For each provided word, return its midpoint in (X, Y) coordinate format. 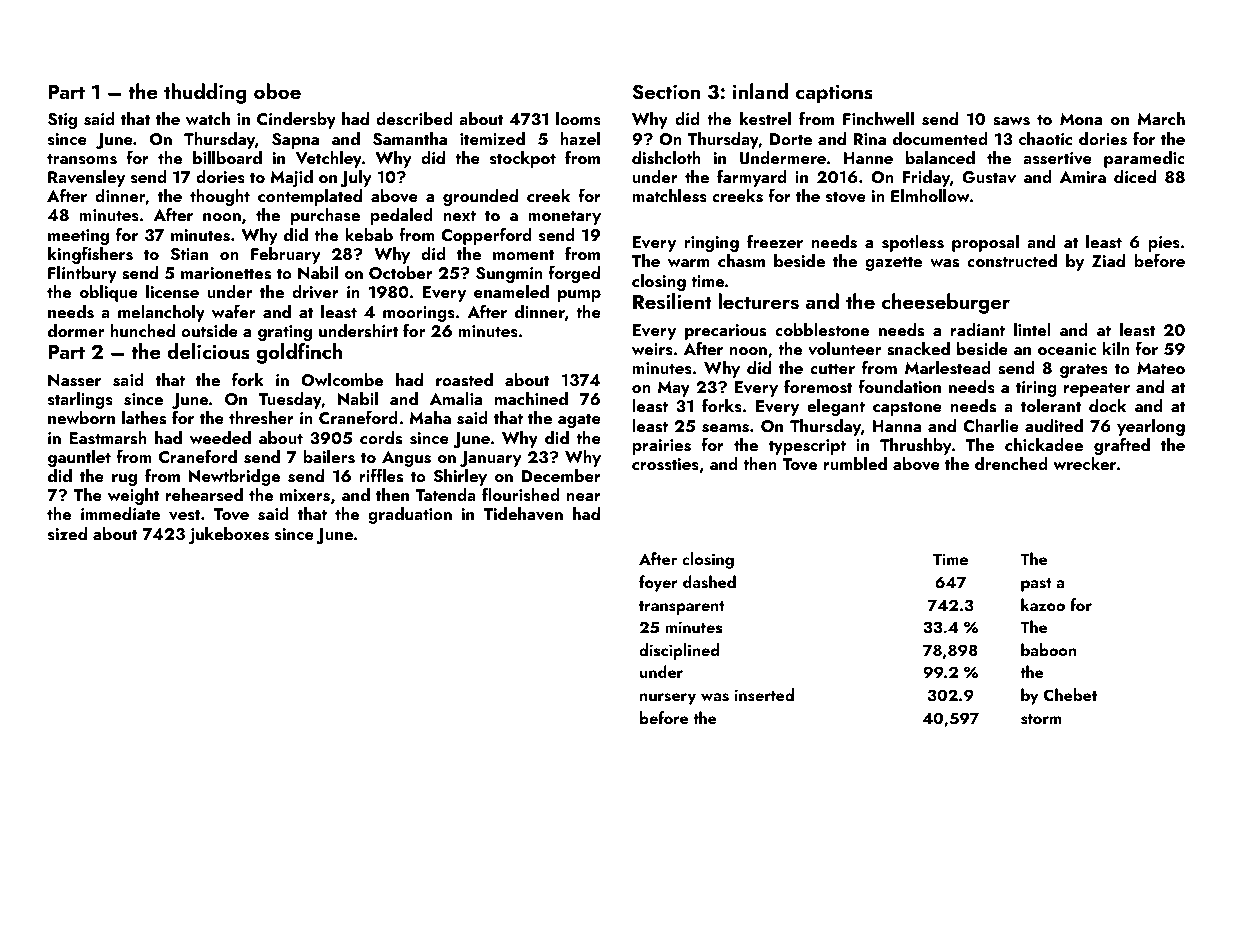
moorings (419, 314)
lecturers (758, 301)
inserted (764, 695)
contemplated (310, 197)
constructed (1012, 261)
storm (1041, 719)
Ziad (1108, 260)
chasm (741, 261)
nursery (668, 699)
